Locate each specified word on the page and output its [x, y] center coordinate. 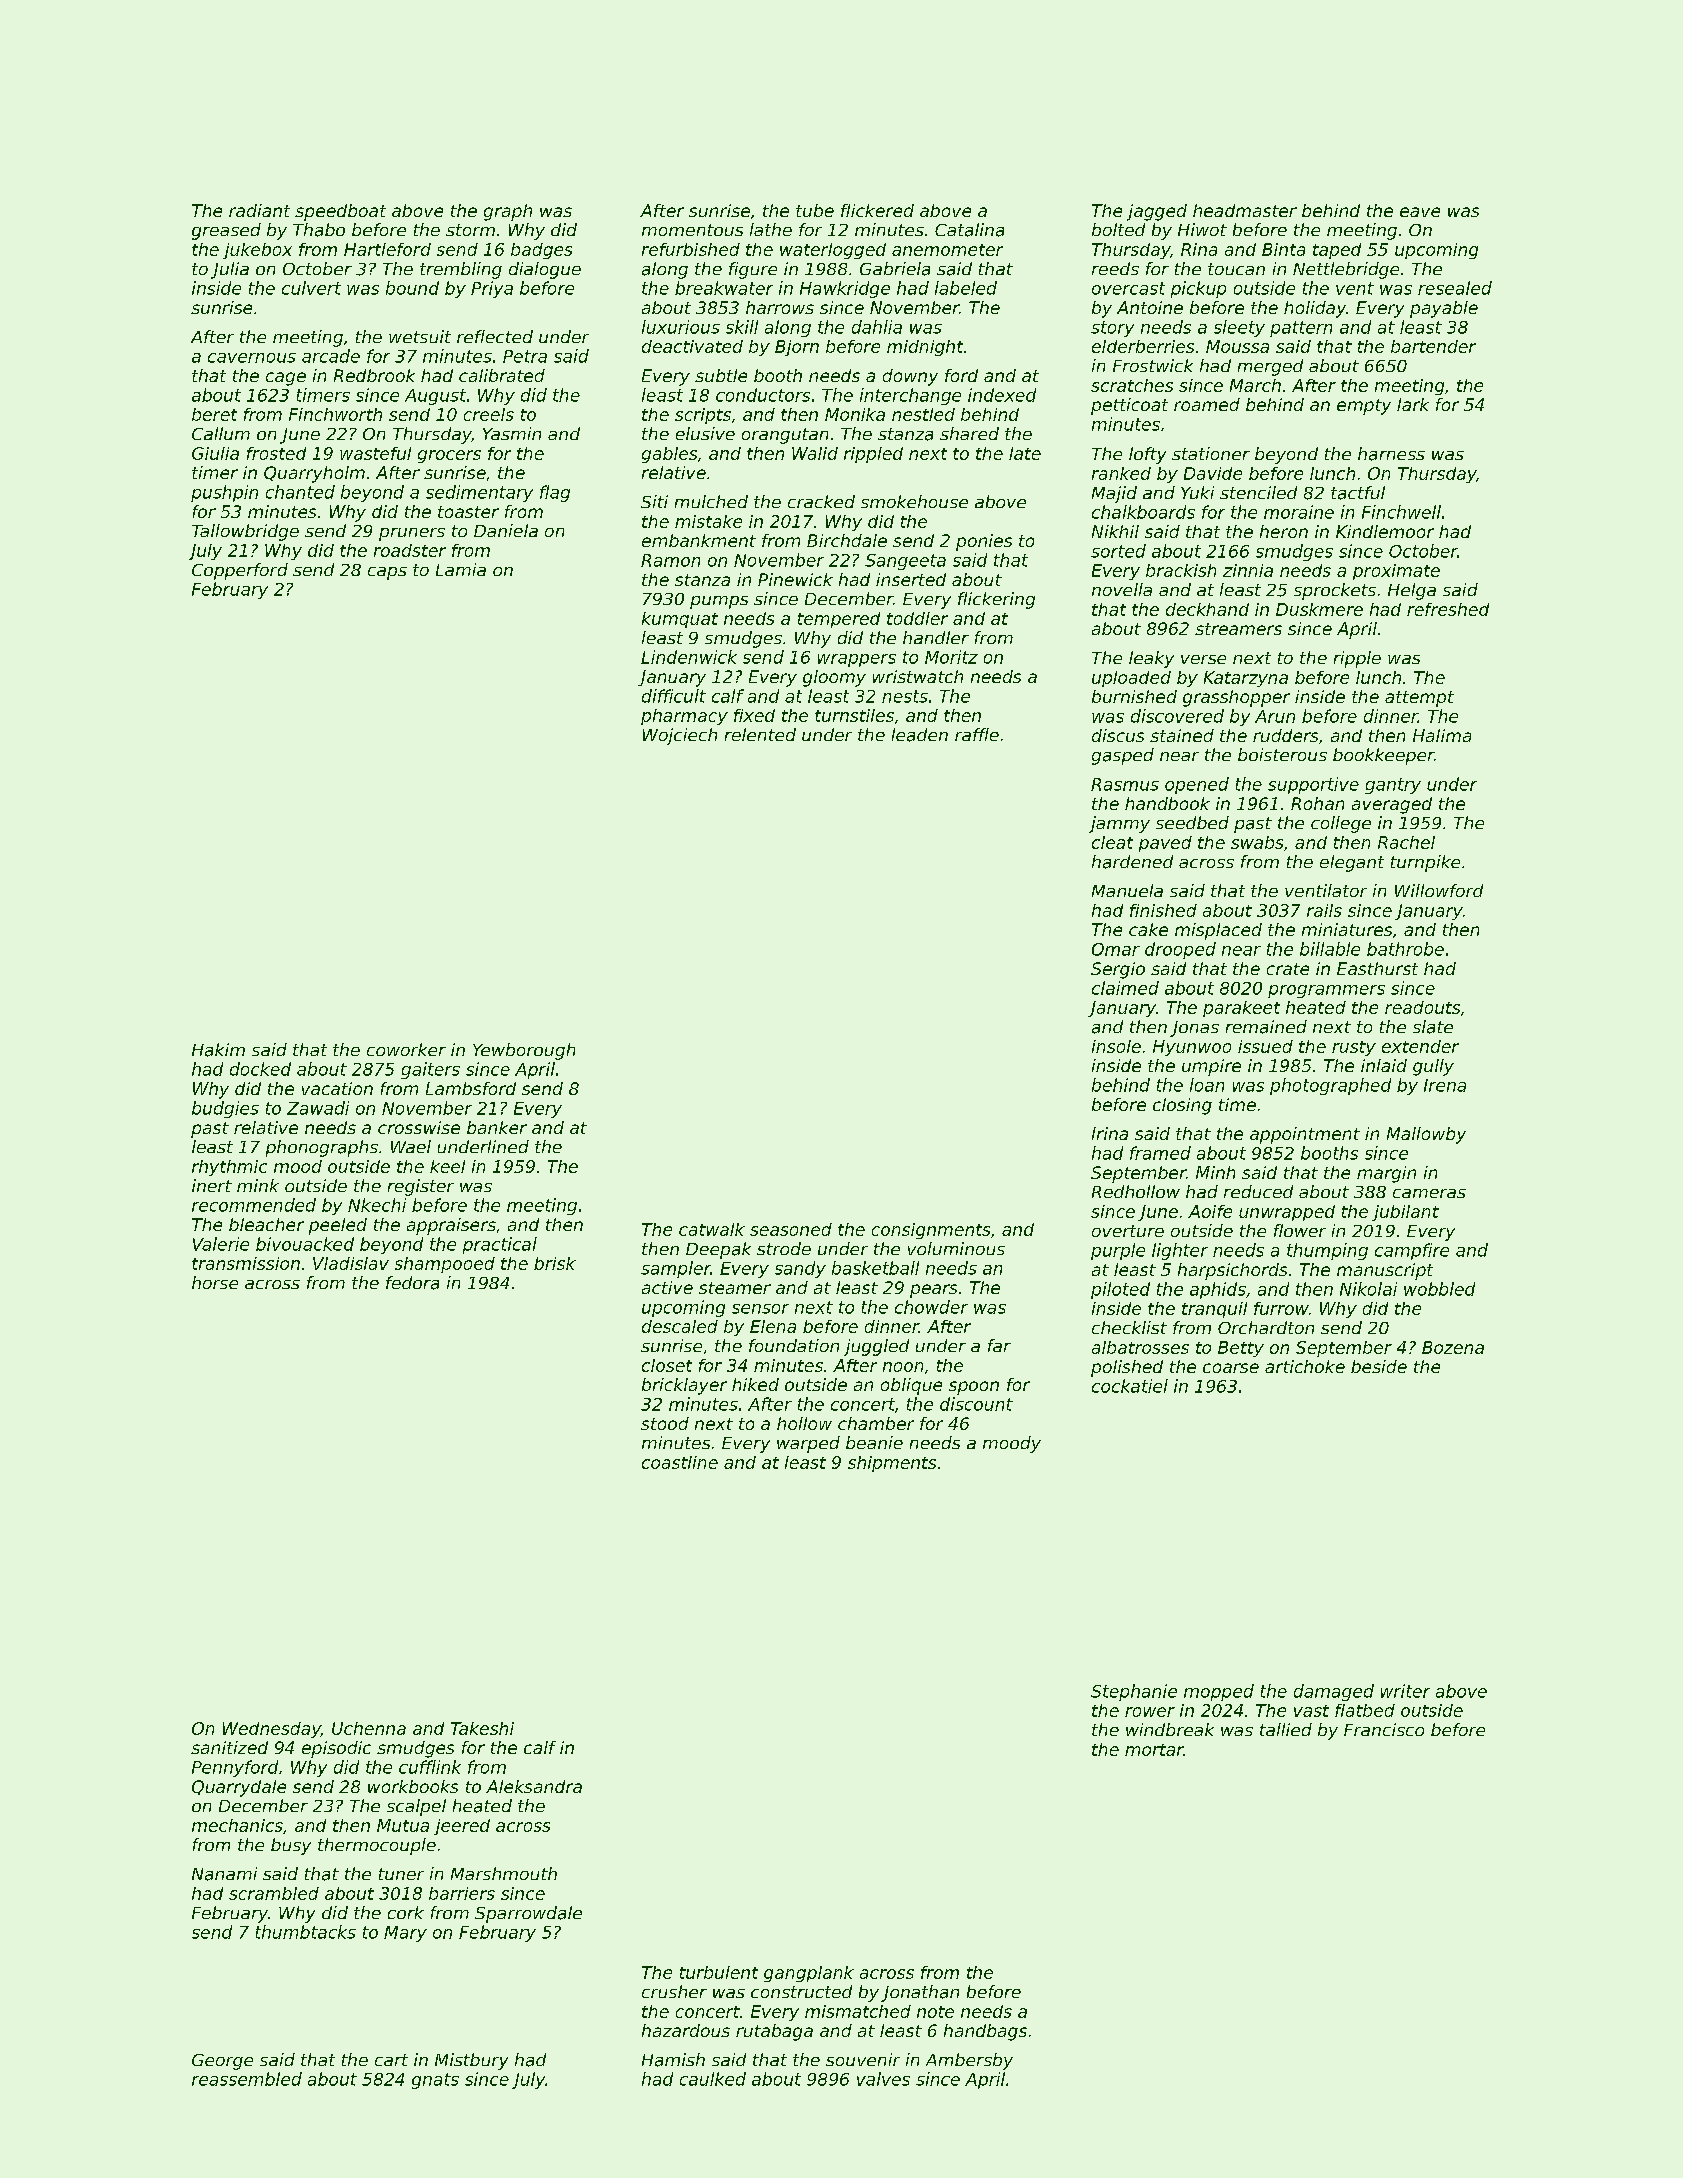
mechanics [237, 1825]
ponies [984, 542]
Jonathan [920, 1993]
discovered [1177, 716]
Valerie [221, 1244]
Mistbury [471, 2061]
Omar [1116, 949]
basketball [875, 1268]
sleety [1239, 328]
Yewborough [524, 1051]
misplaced [1218, 931]
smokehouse [914, 501]
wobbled [1439, 1289]
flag [555, 493]
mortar [1154, 1750]
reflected [495, 336]
